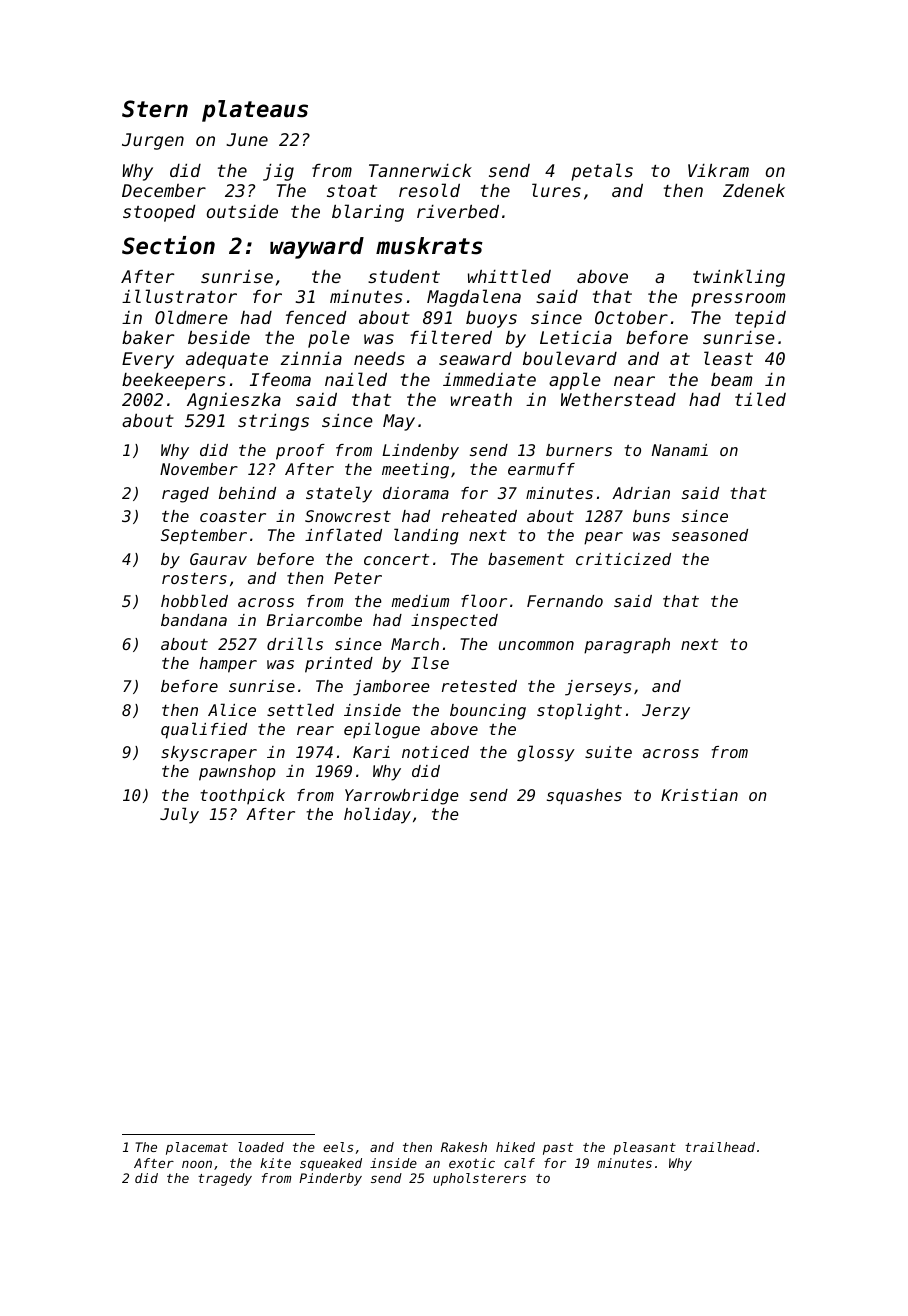 The width and height of the screenshot is (908, 1316). Describe the element at coordinates (720, 1147) in the screenshot. I see `trailhead` at that location.
